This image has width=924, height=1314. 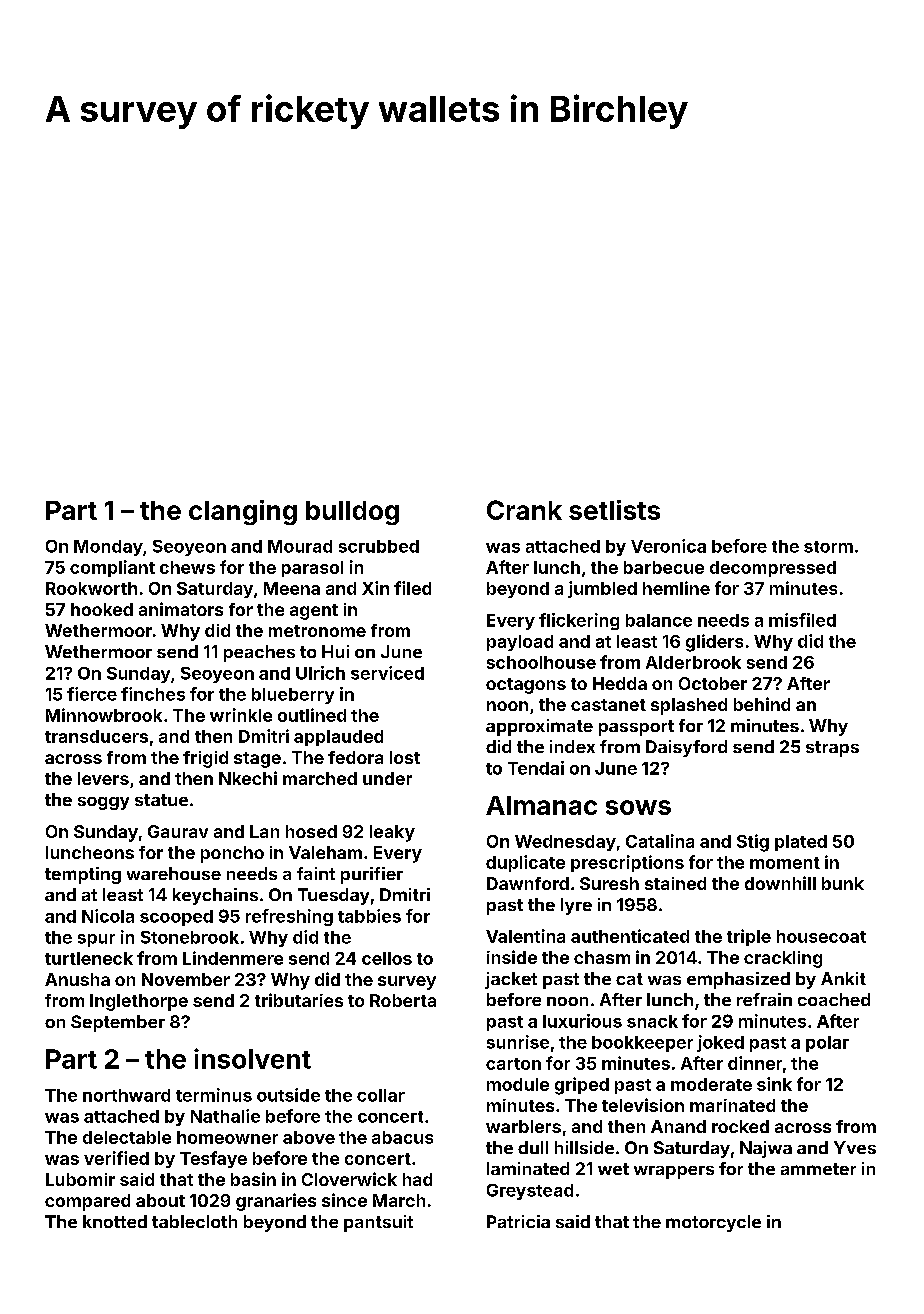 What do you see at coordinates (102, 609) in the image?
I see `hooked` at bounding box center [102, 609].
